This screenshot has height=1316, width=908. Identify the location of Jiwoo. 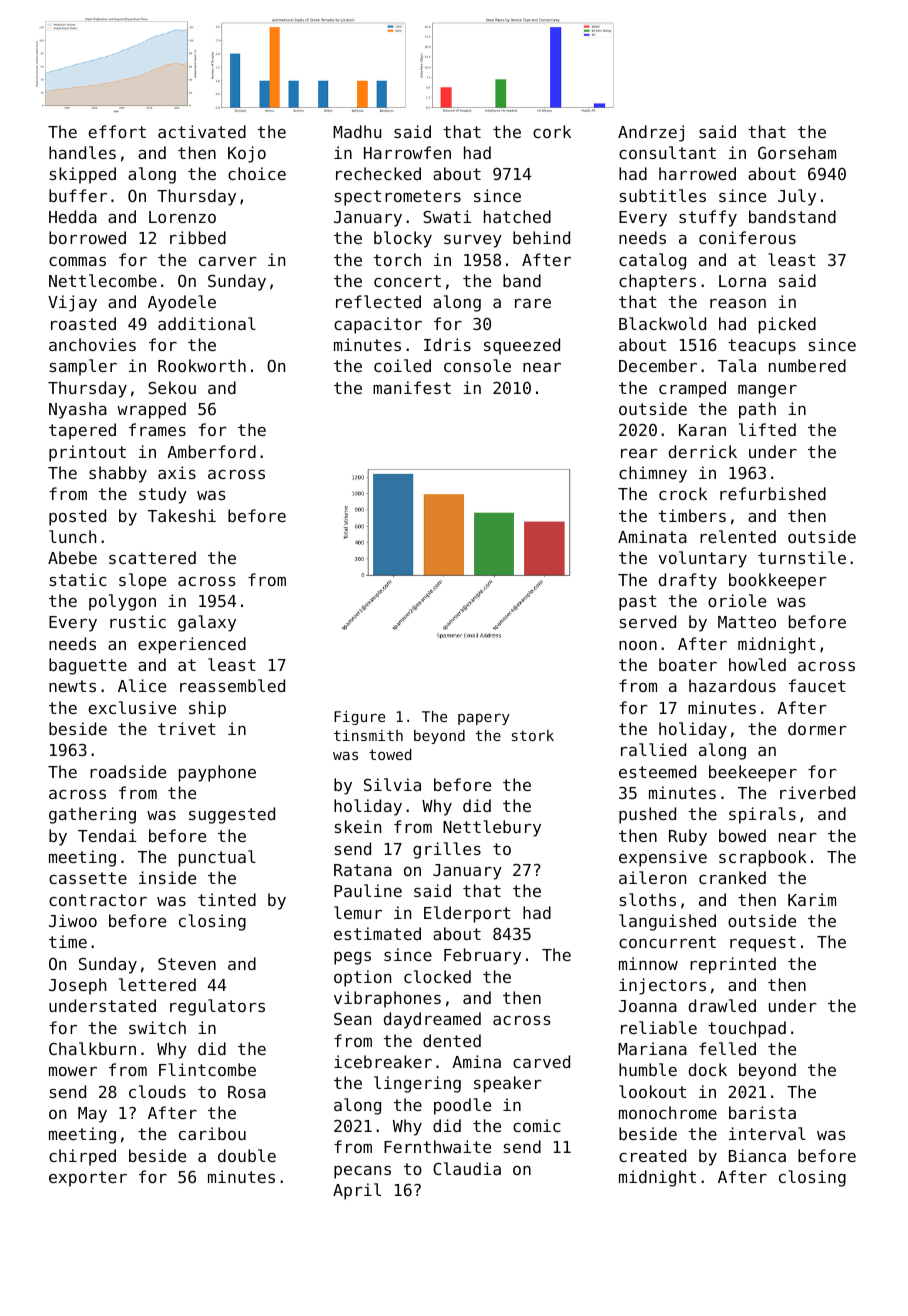
(73, 920).
